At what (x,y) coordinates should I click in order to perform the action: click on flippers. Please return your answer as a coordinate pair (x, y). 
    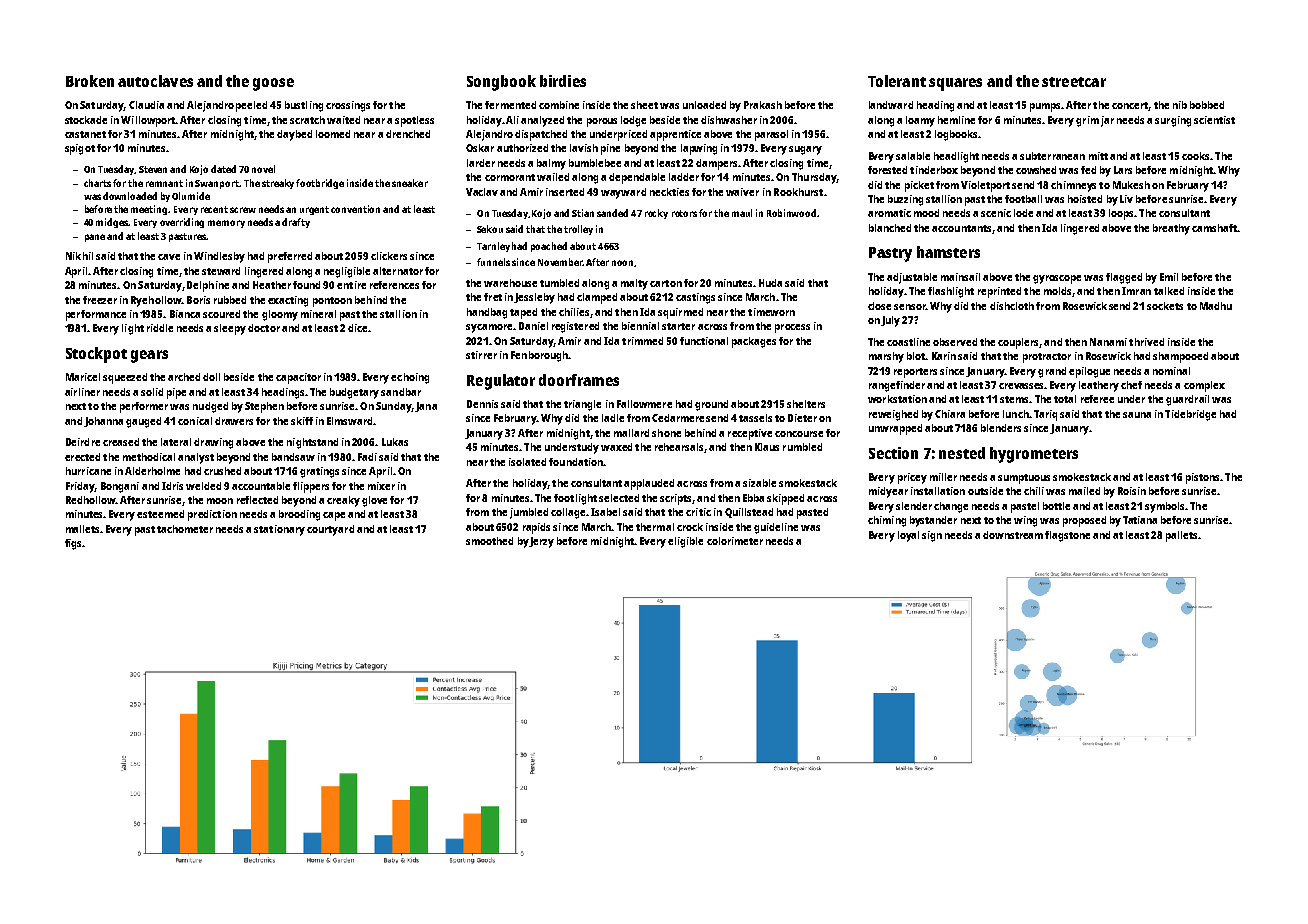
    Looking at the image, I should click on (311, 487).
